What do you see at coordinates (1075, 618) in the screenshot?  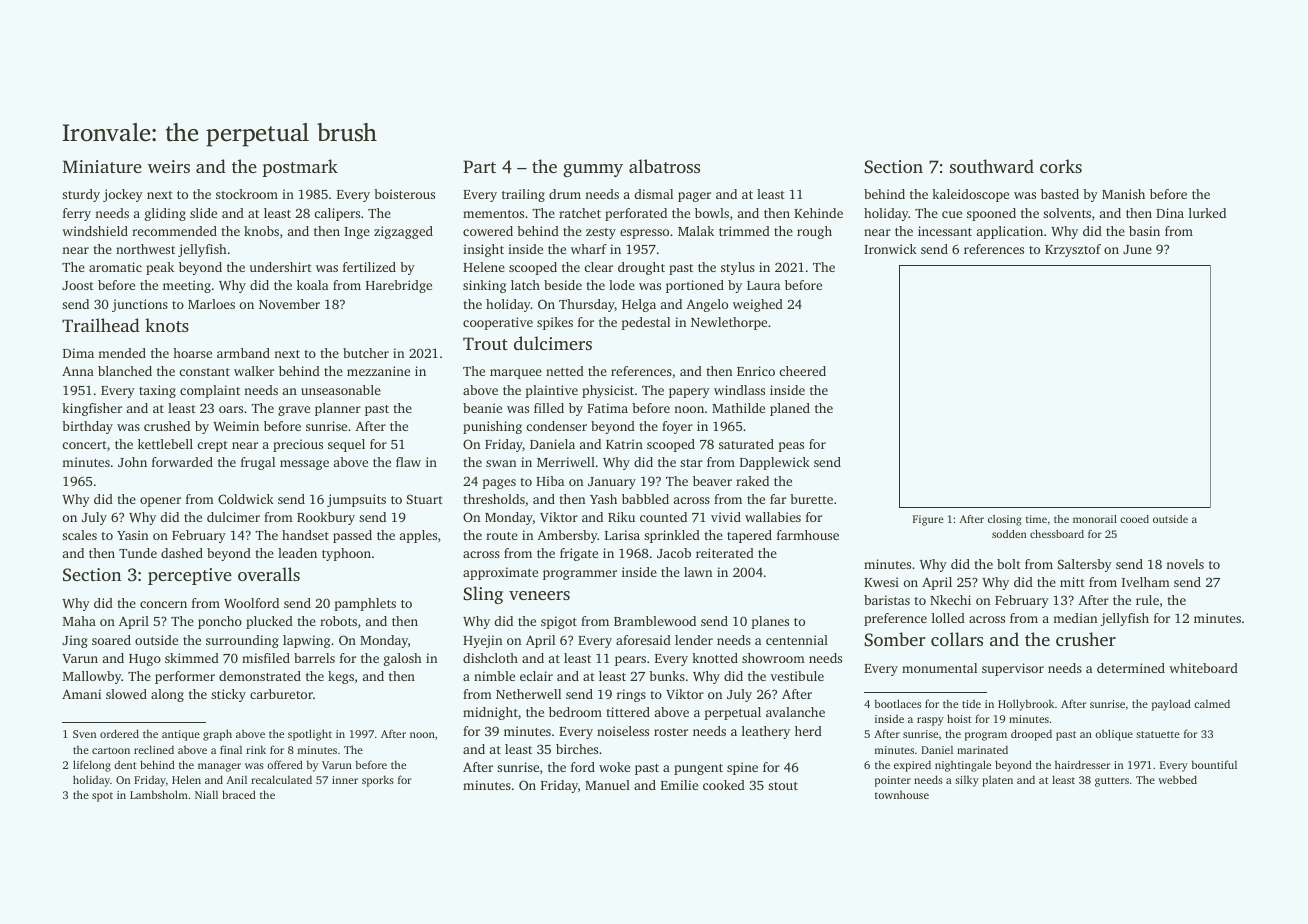 I see `median` at bounding box center [1075, 618].
